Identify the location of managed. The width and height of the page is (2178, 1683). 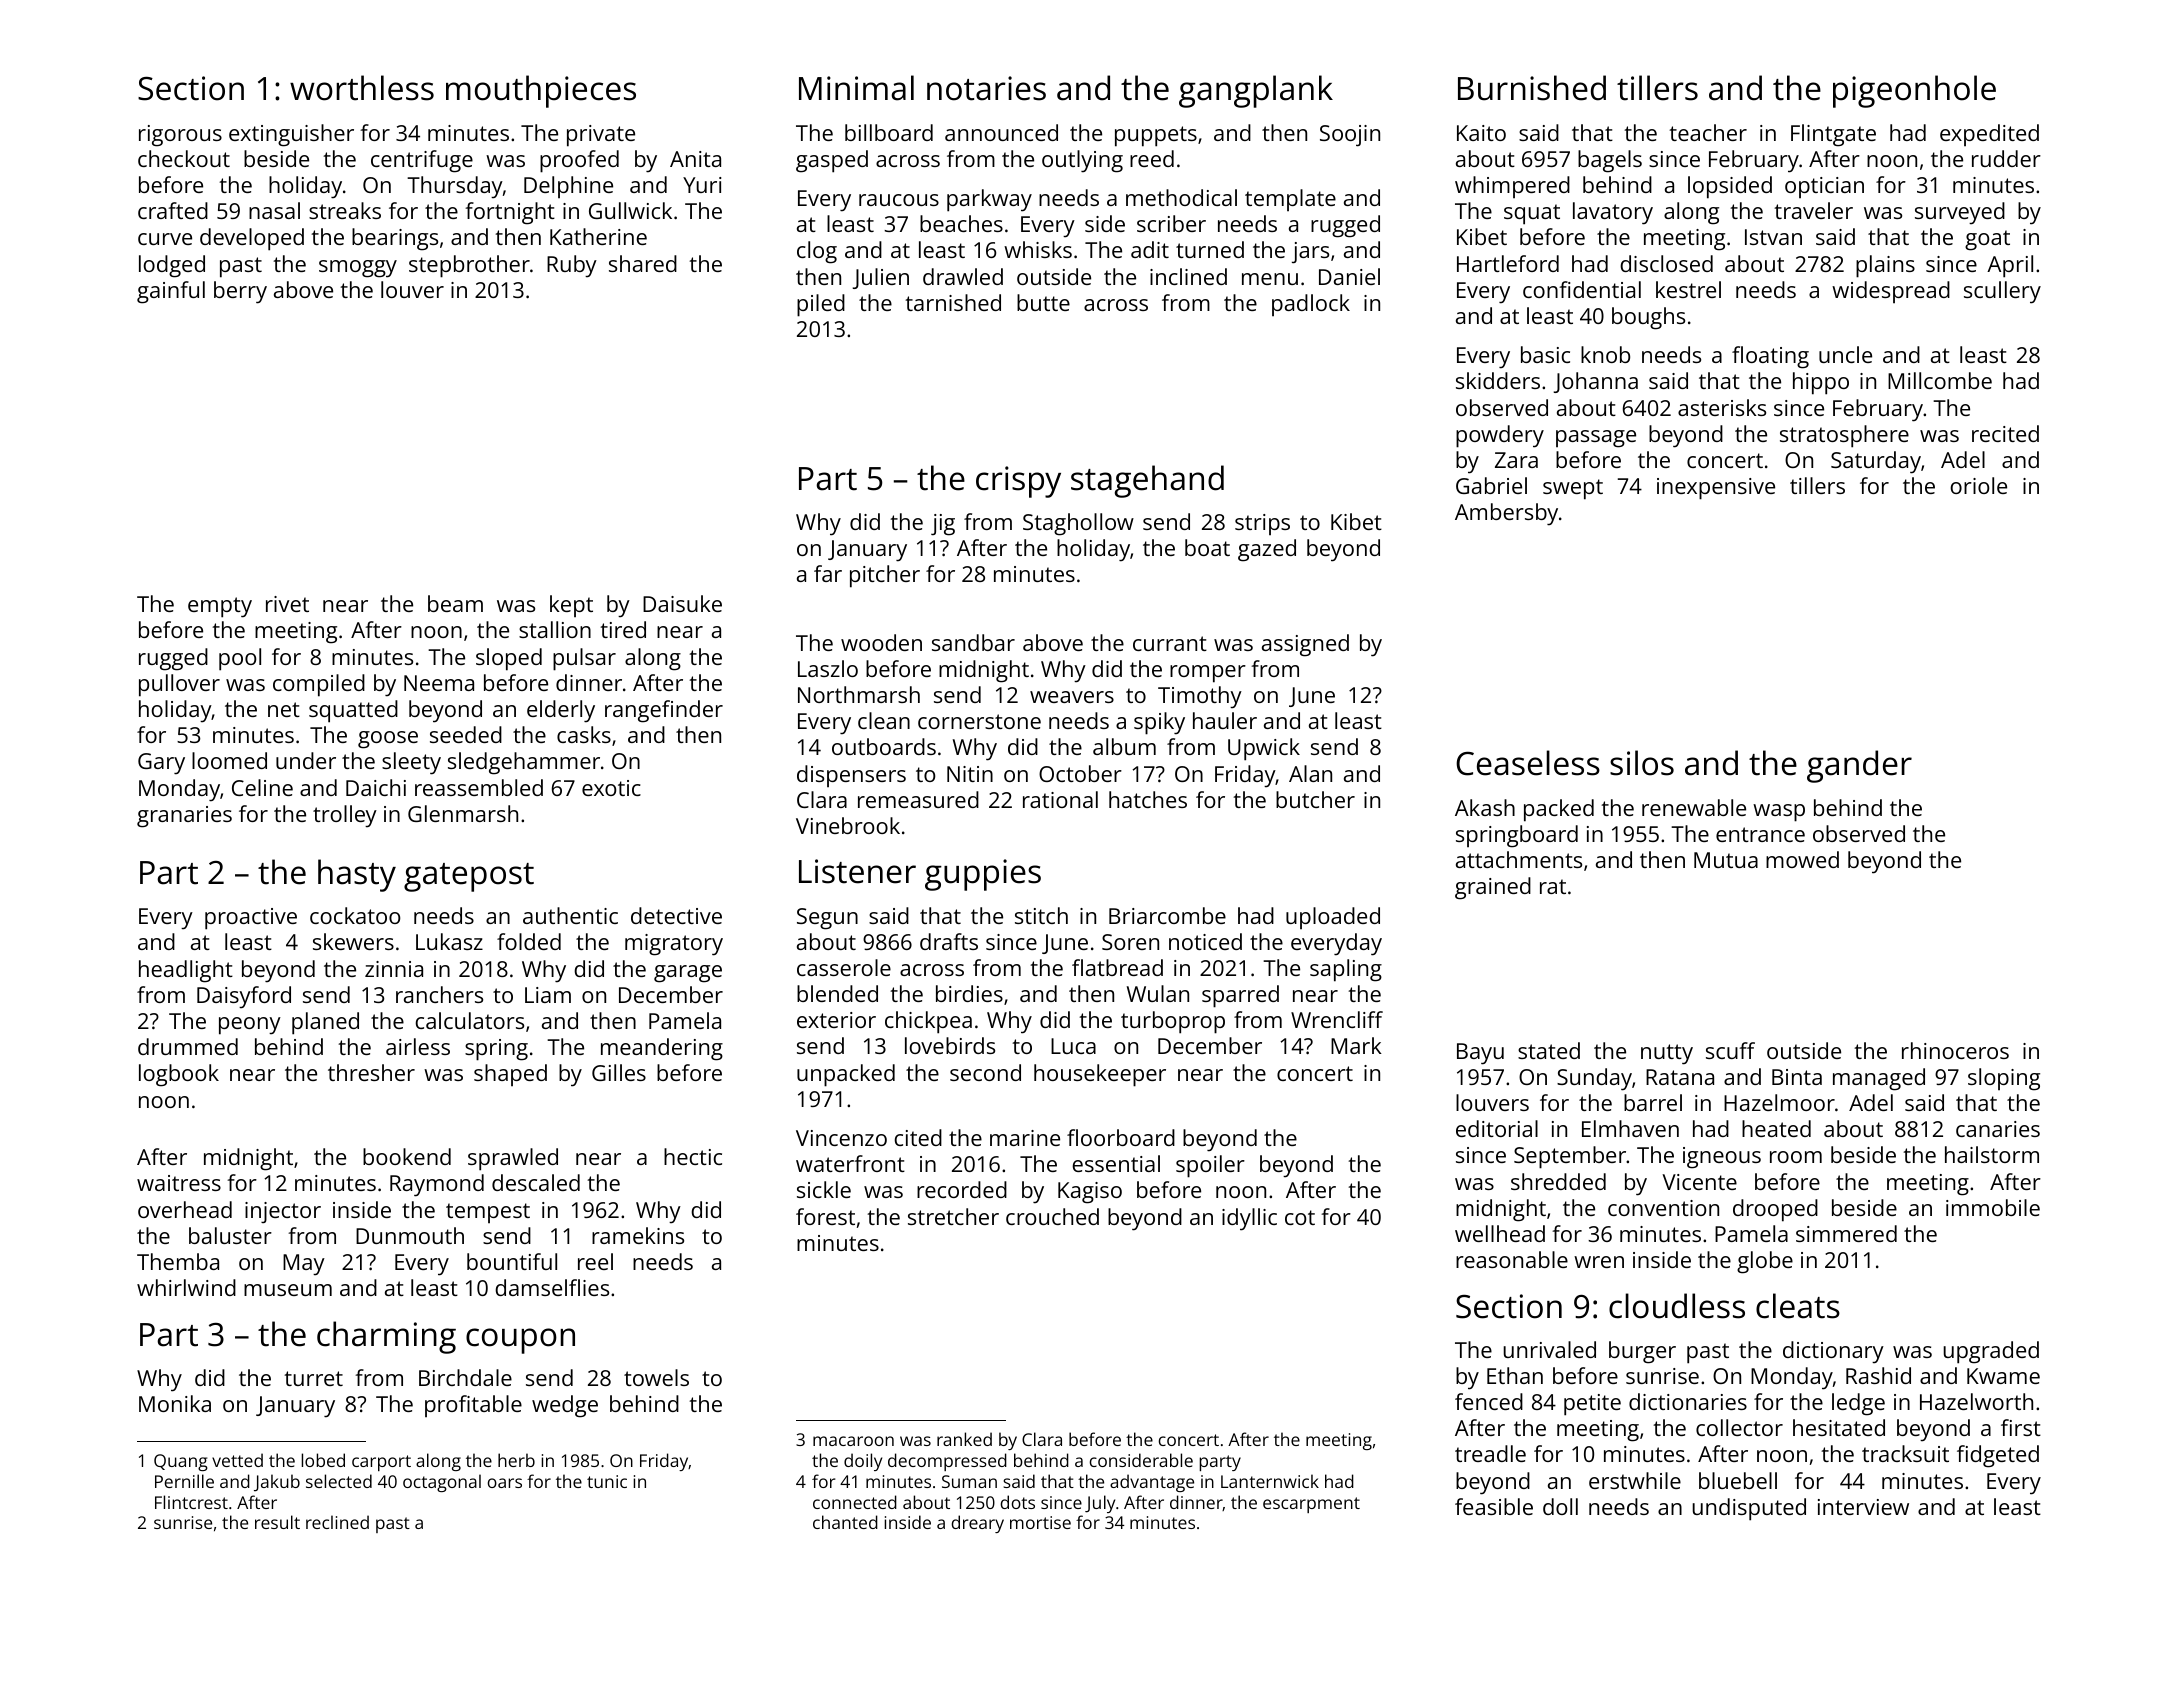
(1879, 1079).
